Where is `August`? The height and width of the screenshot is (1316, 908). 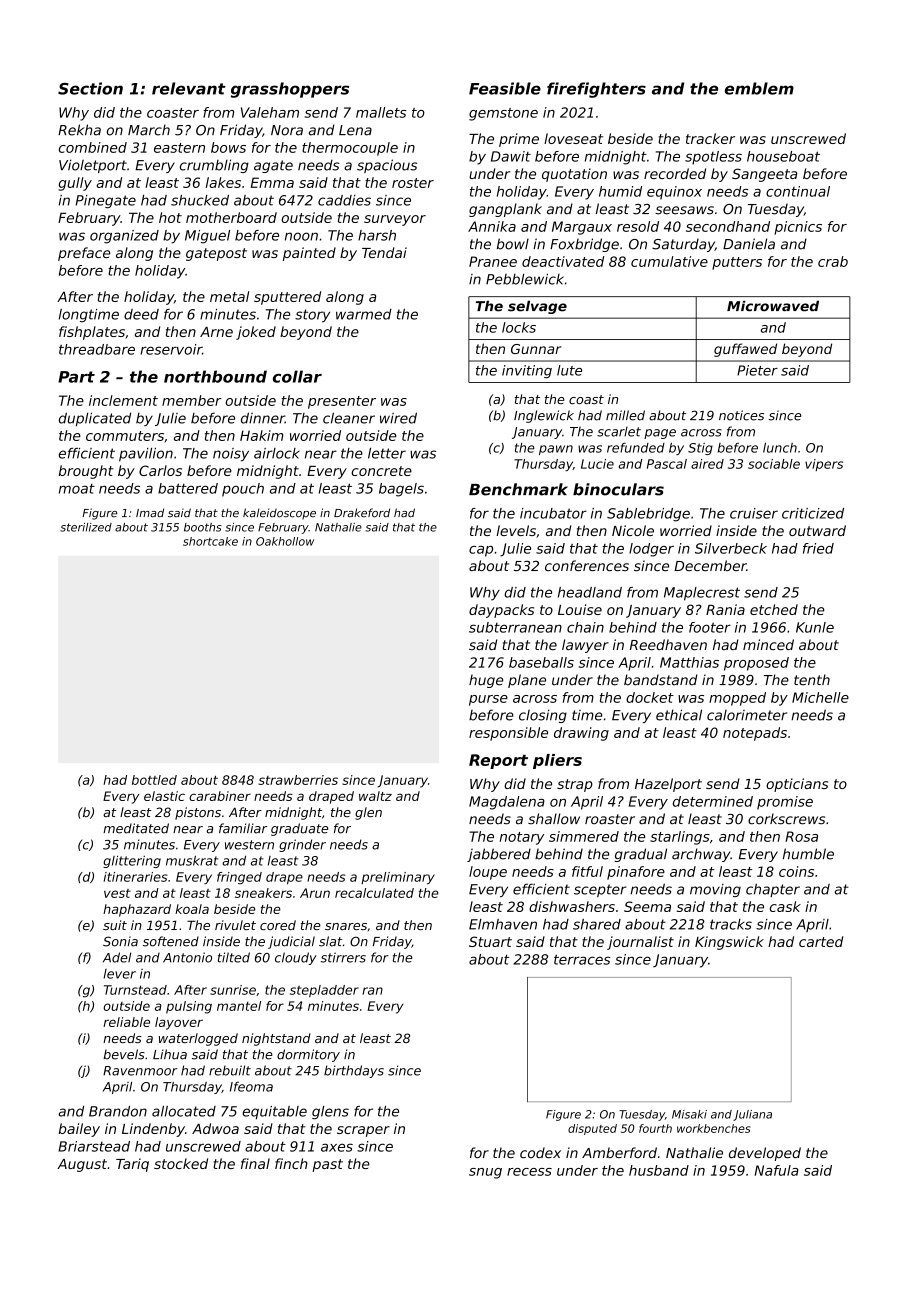 August is located at coordinates (82, 1165).
